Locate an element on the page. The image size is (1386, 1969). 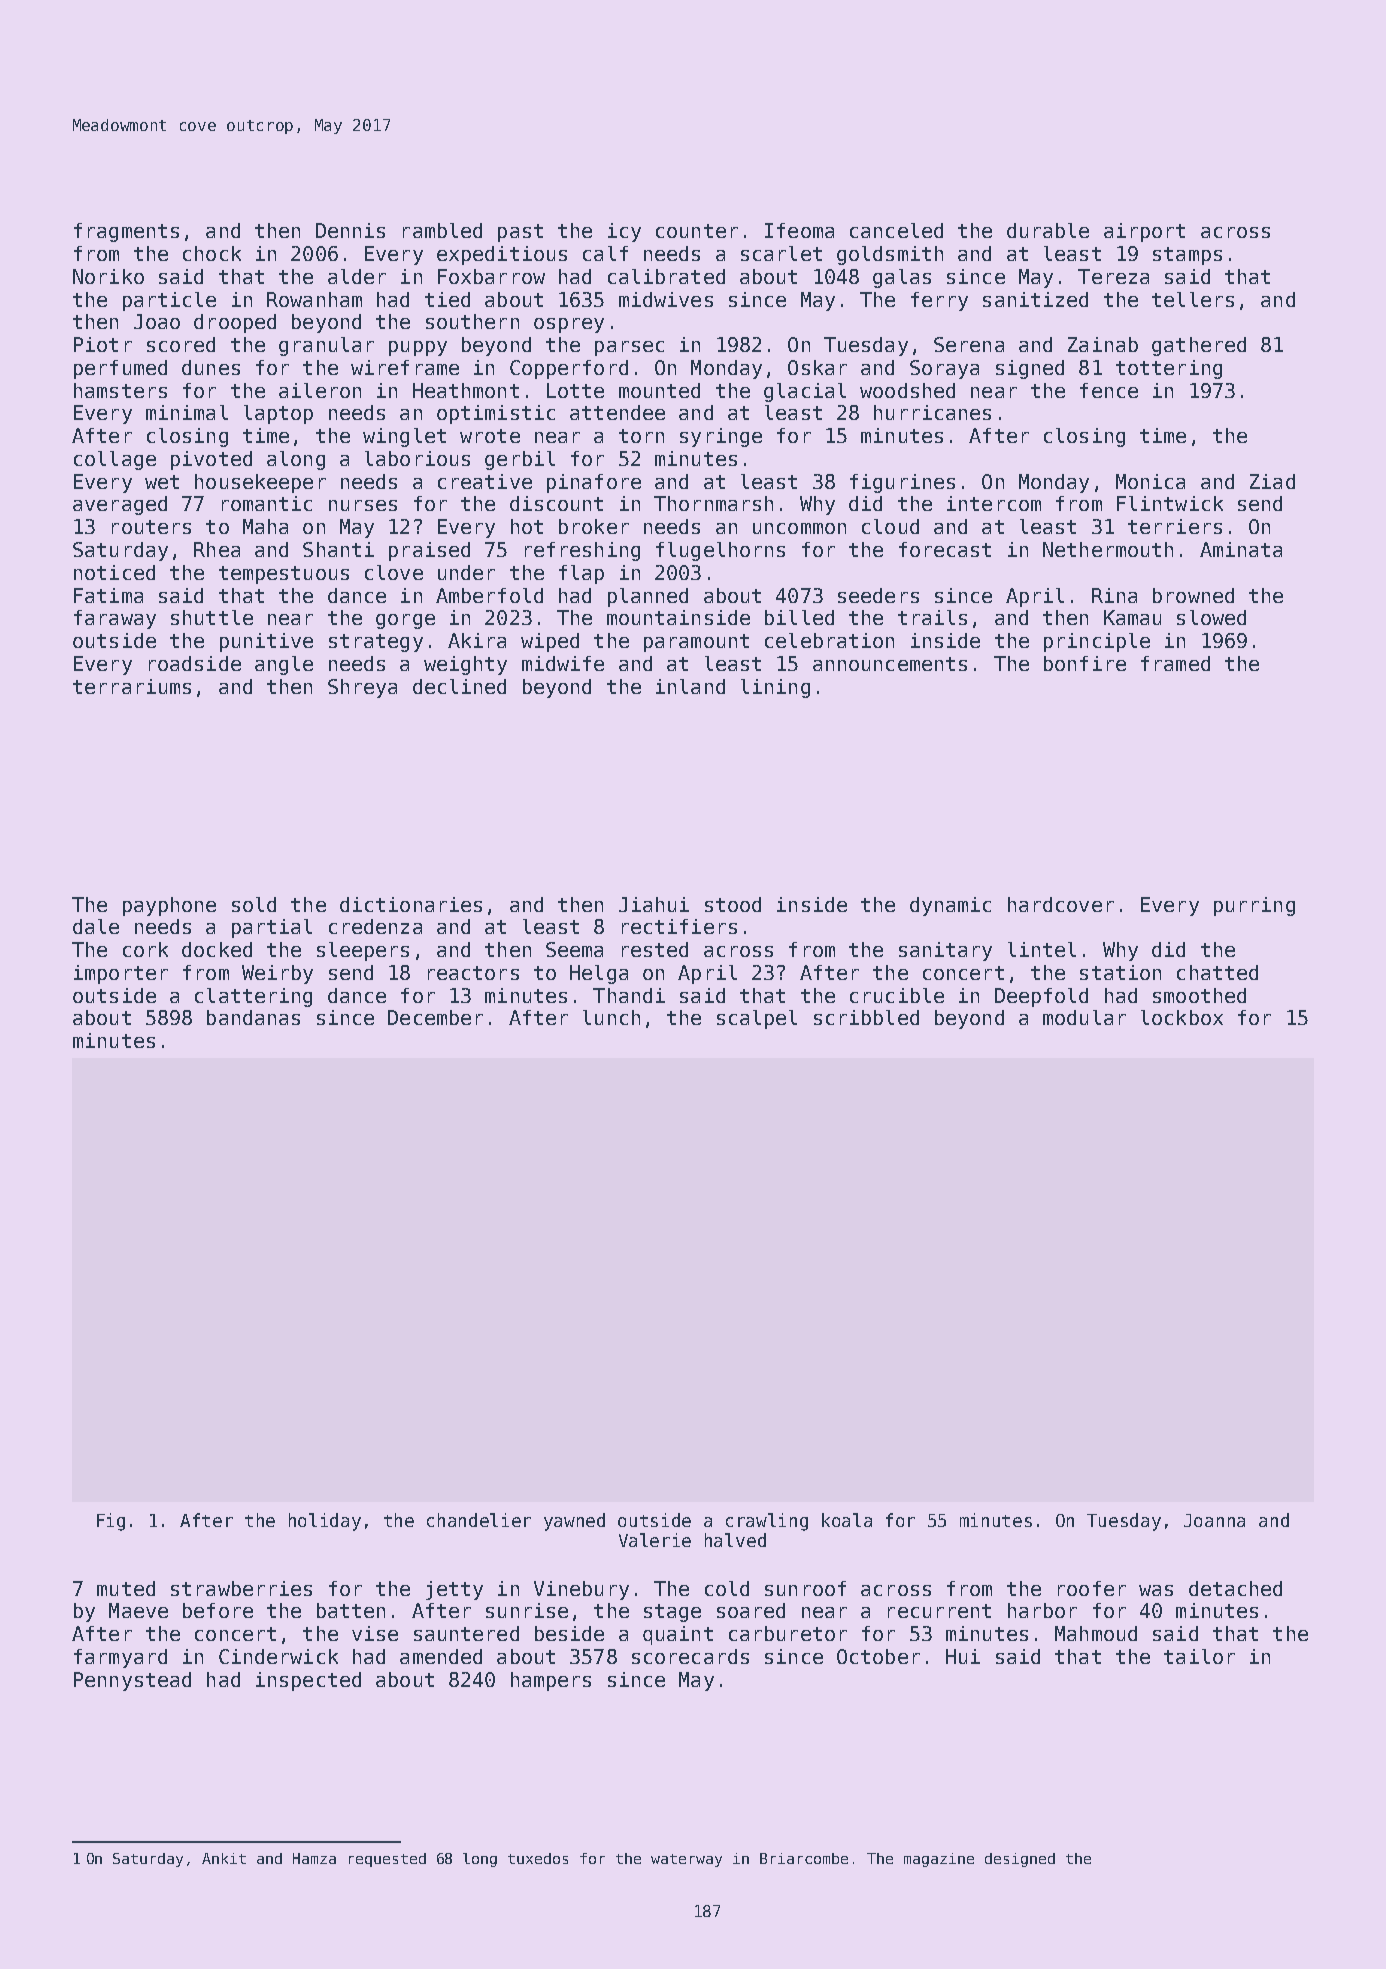
durable is located at coordinates (1048, 230).
